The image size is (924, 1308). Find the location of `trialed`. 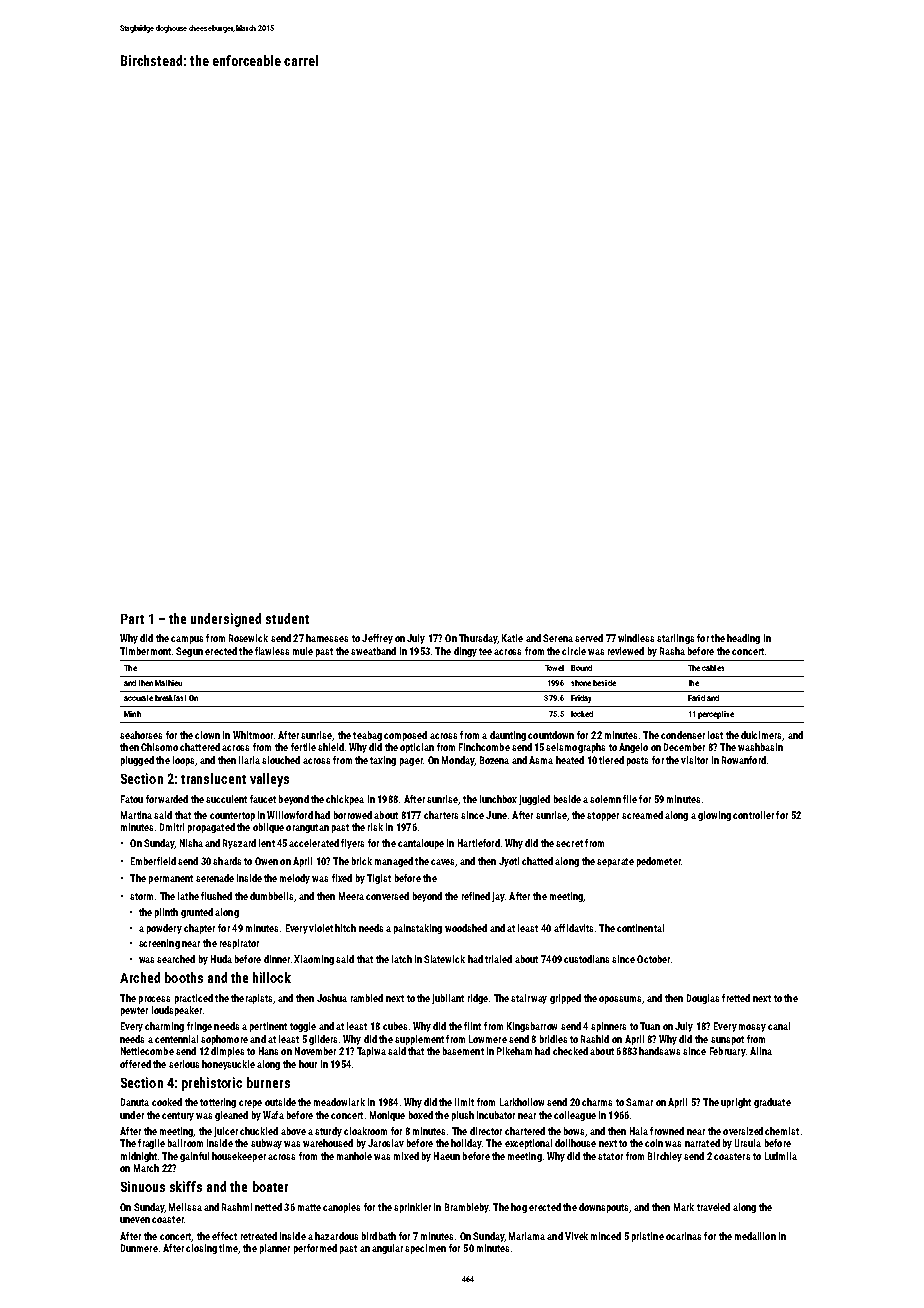

trialed is located at coordinates (498, 959).
